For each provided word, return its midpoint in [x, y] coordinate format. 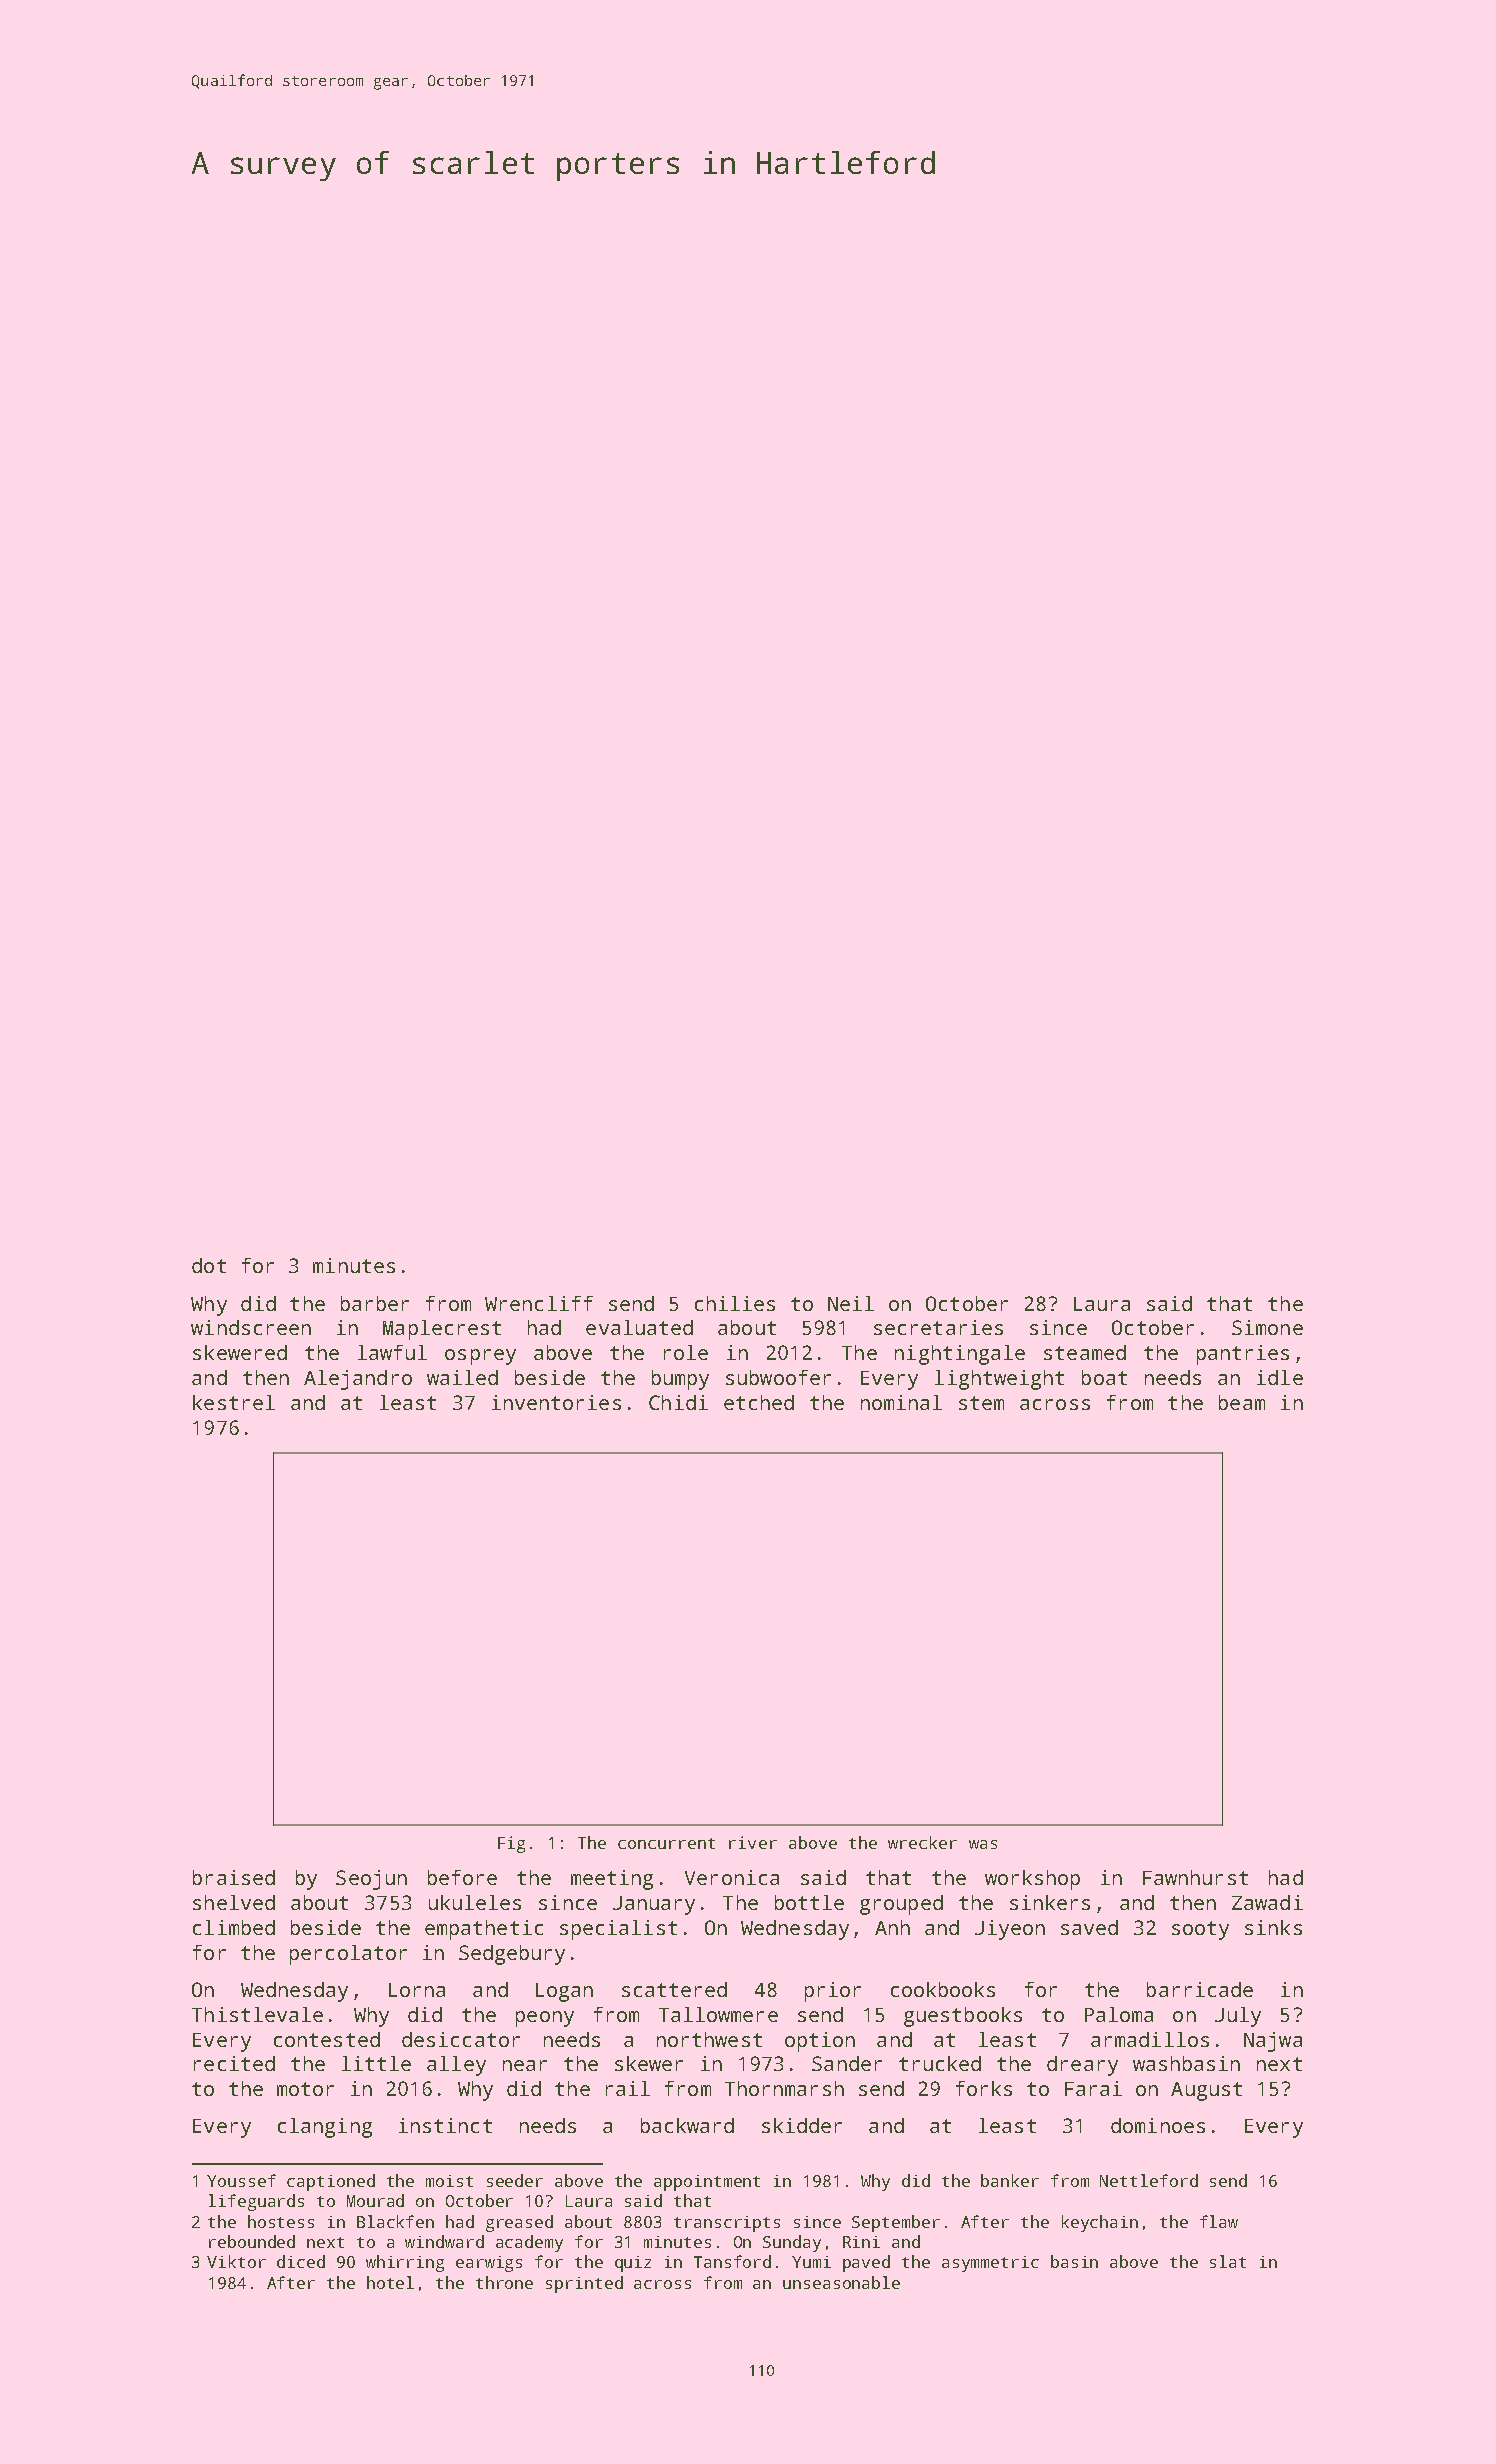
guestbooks [963, 2017]
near [525, 2065]
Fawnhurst [1195, 1877]
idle [1280, 1377]
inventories [556, 1402]
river [753, 1842]
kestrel [234, 1402]
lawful [392, 1352]
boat [1104, 1377]
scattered [674, 1989]
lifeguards [256, 2202]
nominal [901, 1402]
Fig [511, 1844]
